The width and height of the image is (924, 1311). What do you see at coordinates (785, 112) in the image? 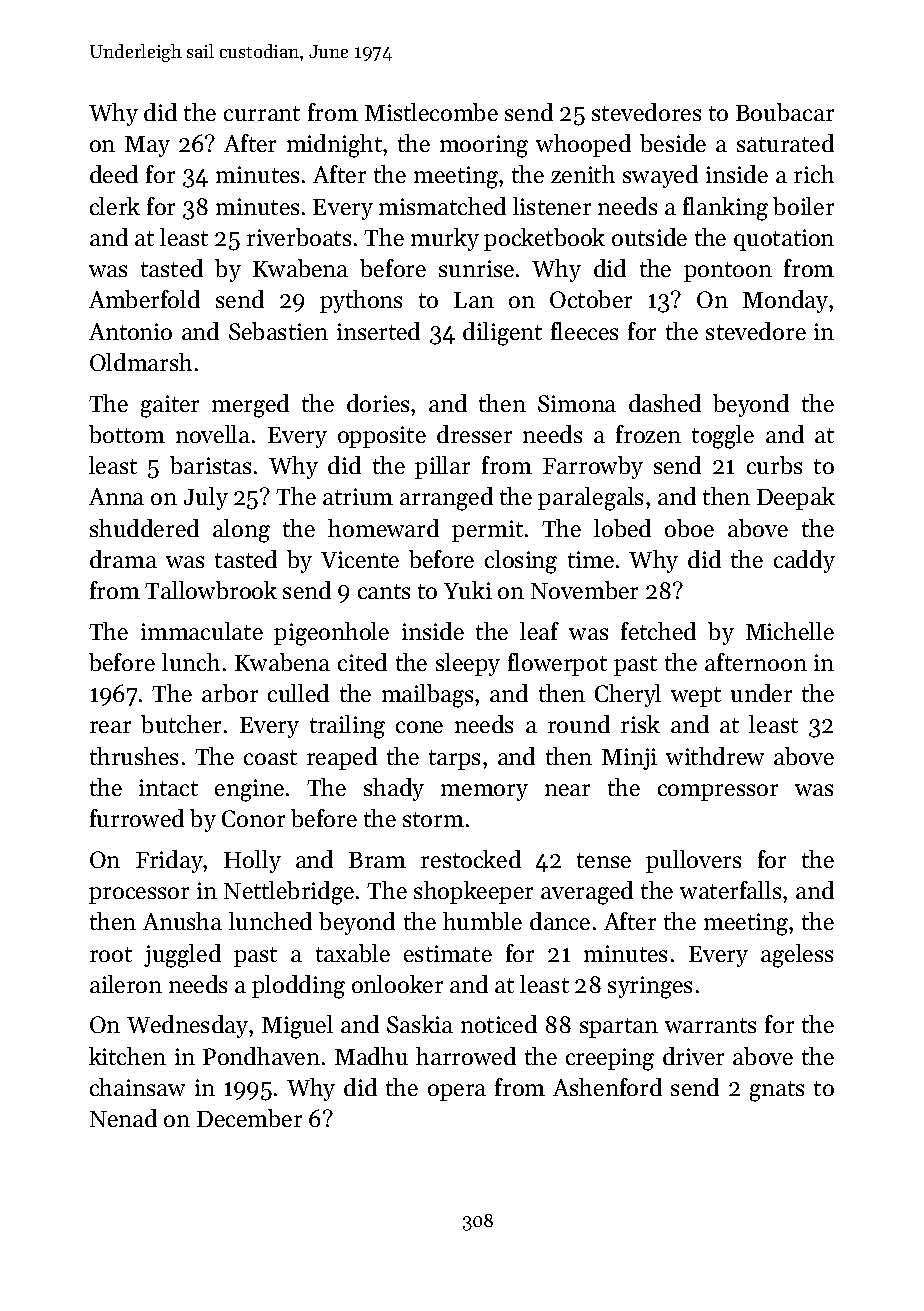
I see `Boubacar` at bounding box center [785, 112].
